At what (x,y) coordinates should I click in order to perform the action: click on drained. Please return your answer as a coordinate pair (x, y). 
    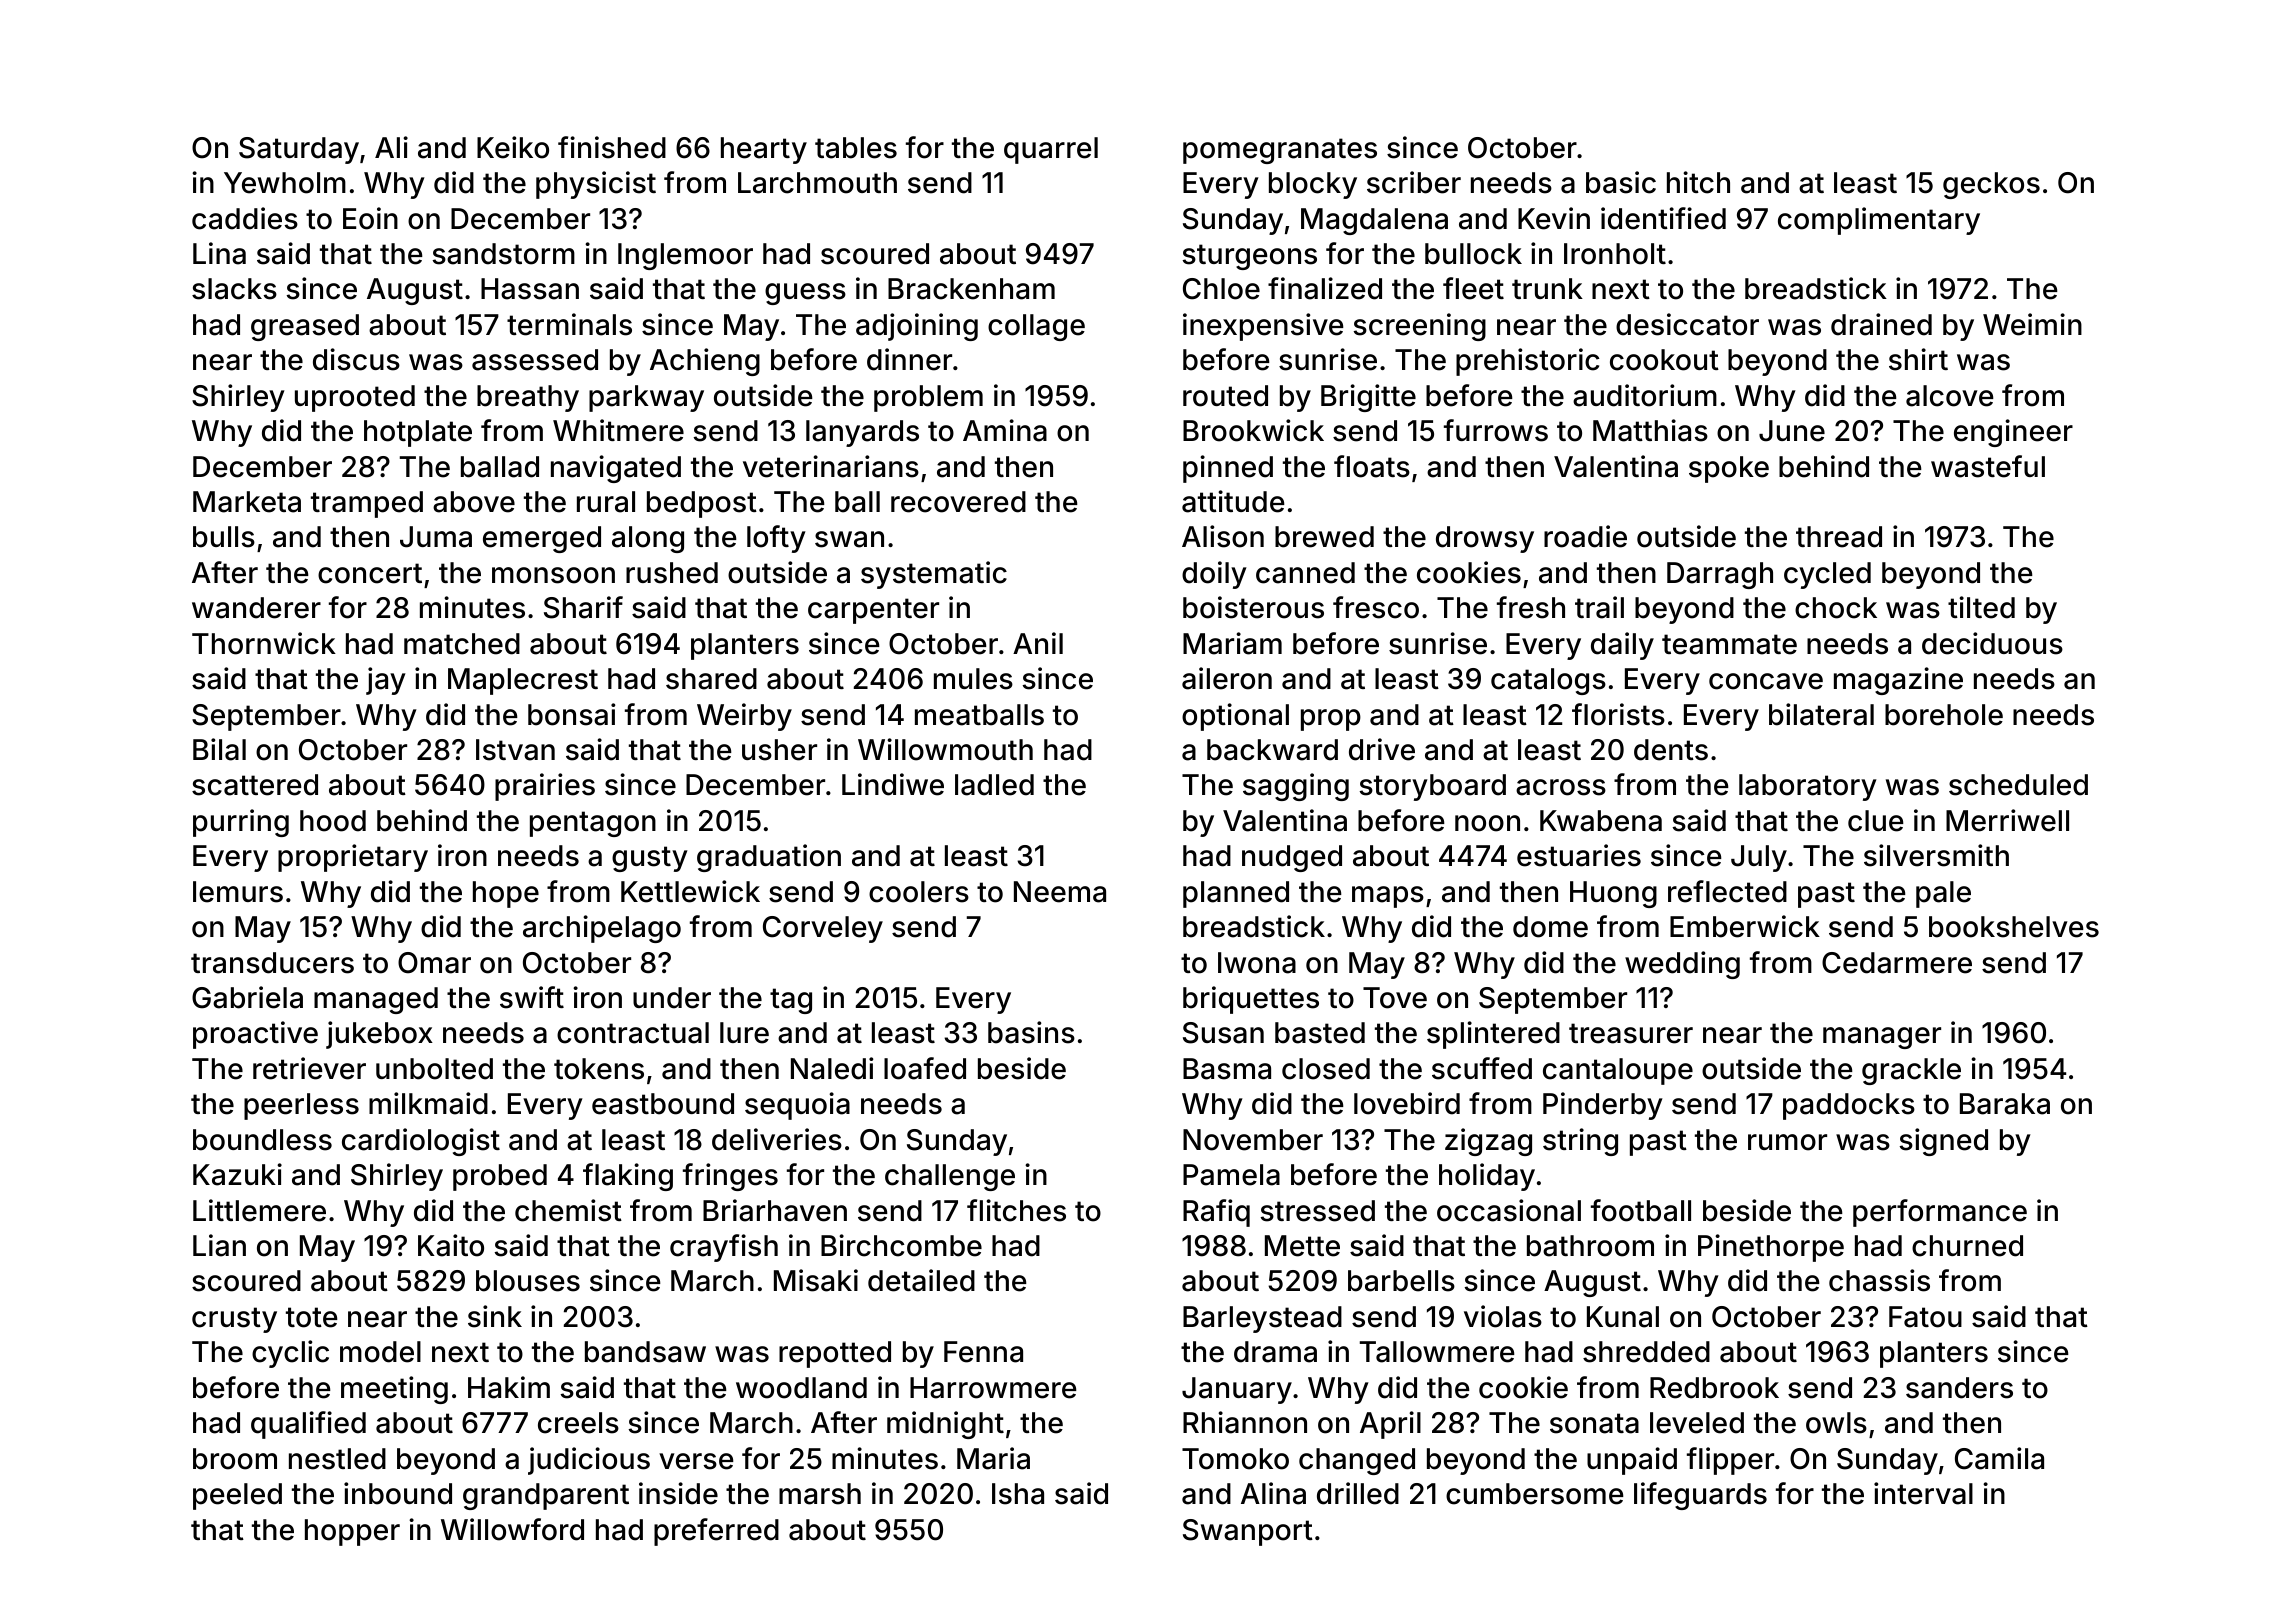
    Looking at the image, I should click on (1881, 324).
